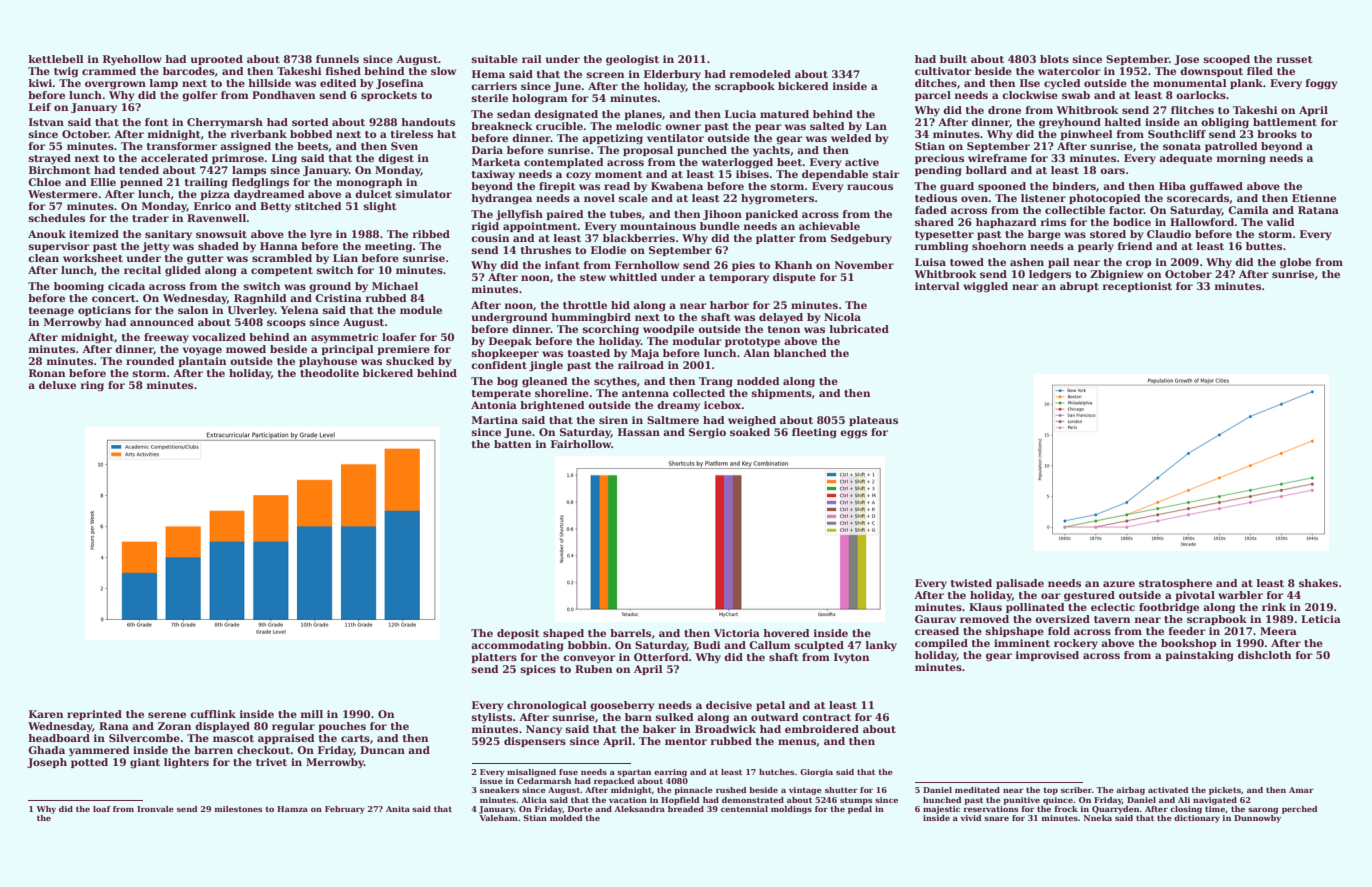  What do you see at coordinates (566, 818) in the page?
I see `molded` at bounding box center [566, 818].
